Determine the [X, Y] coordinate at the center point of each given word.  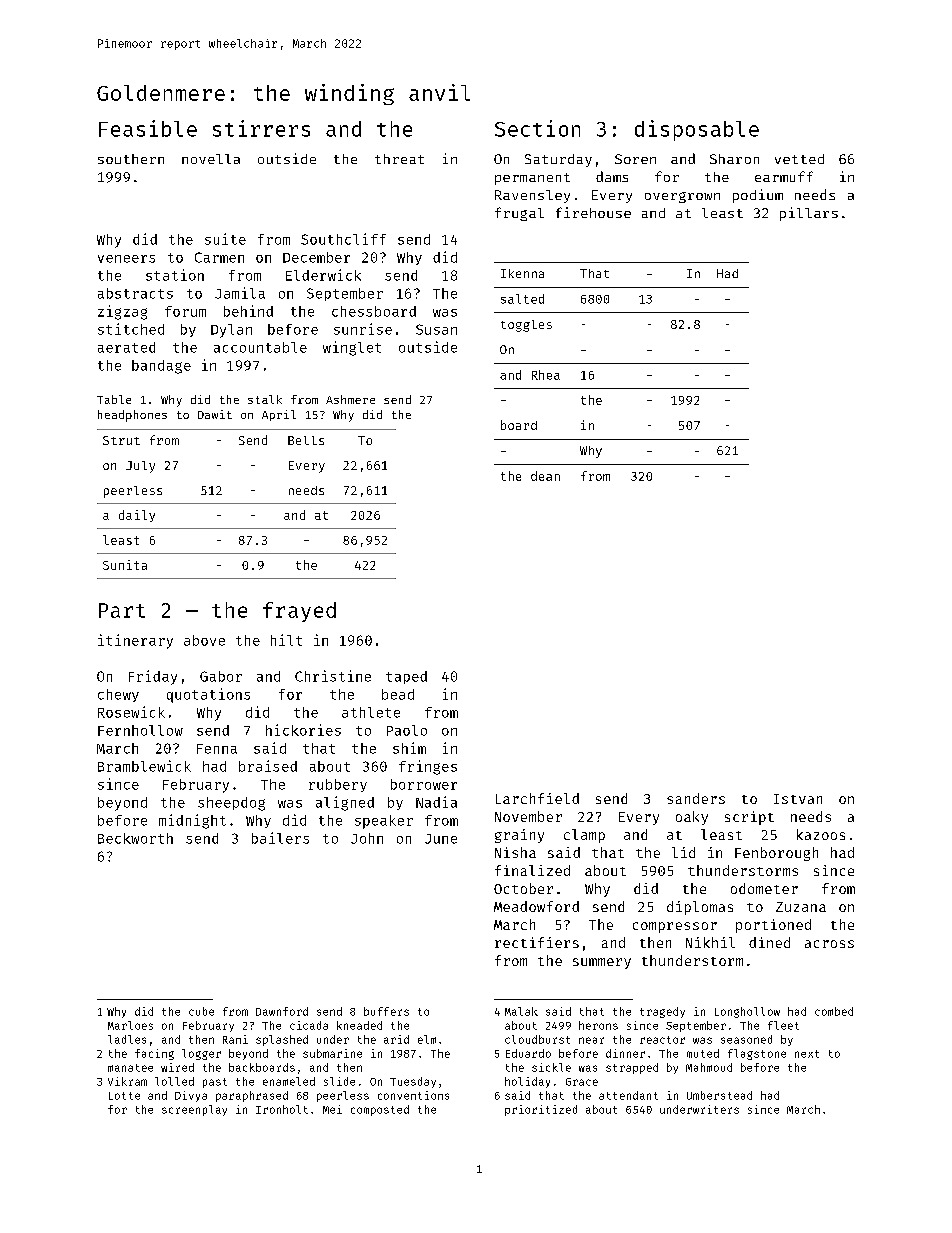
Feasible [148, 128]
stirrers [261, 128]
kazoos [821, 834]
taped [406, 677]
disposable [697, 130]
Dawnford [282, 1011]
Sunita [125, 565]
